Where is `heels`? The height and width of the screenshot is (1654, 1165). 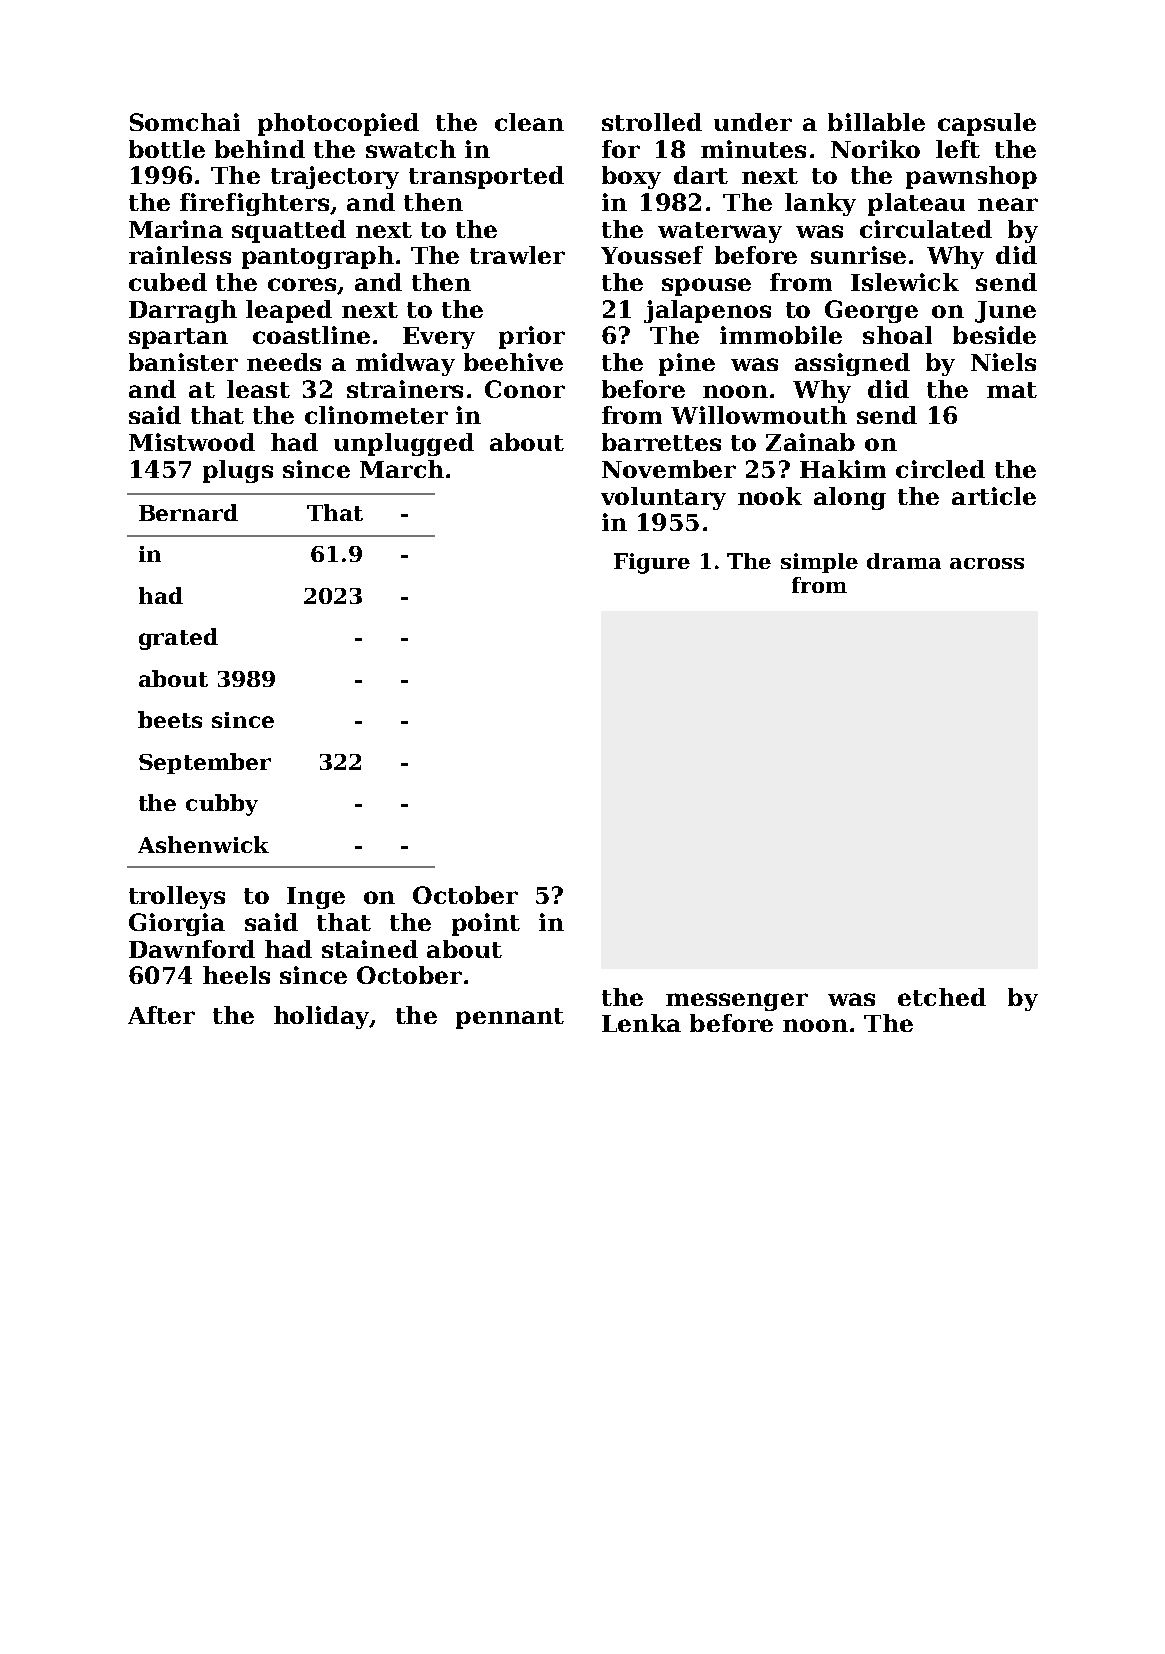
heels is located at coordinates (236, 975).
